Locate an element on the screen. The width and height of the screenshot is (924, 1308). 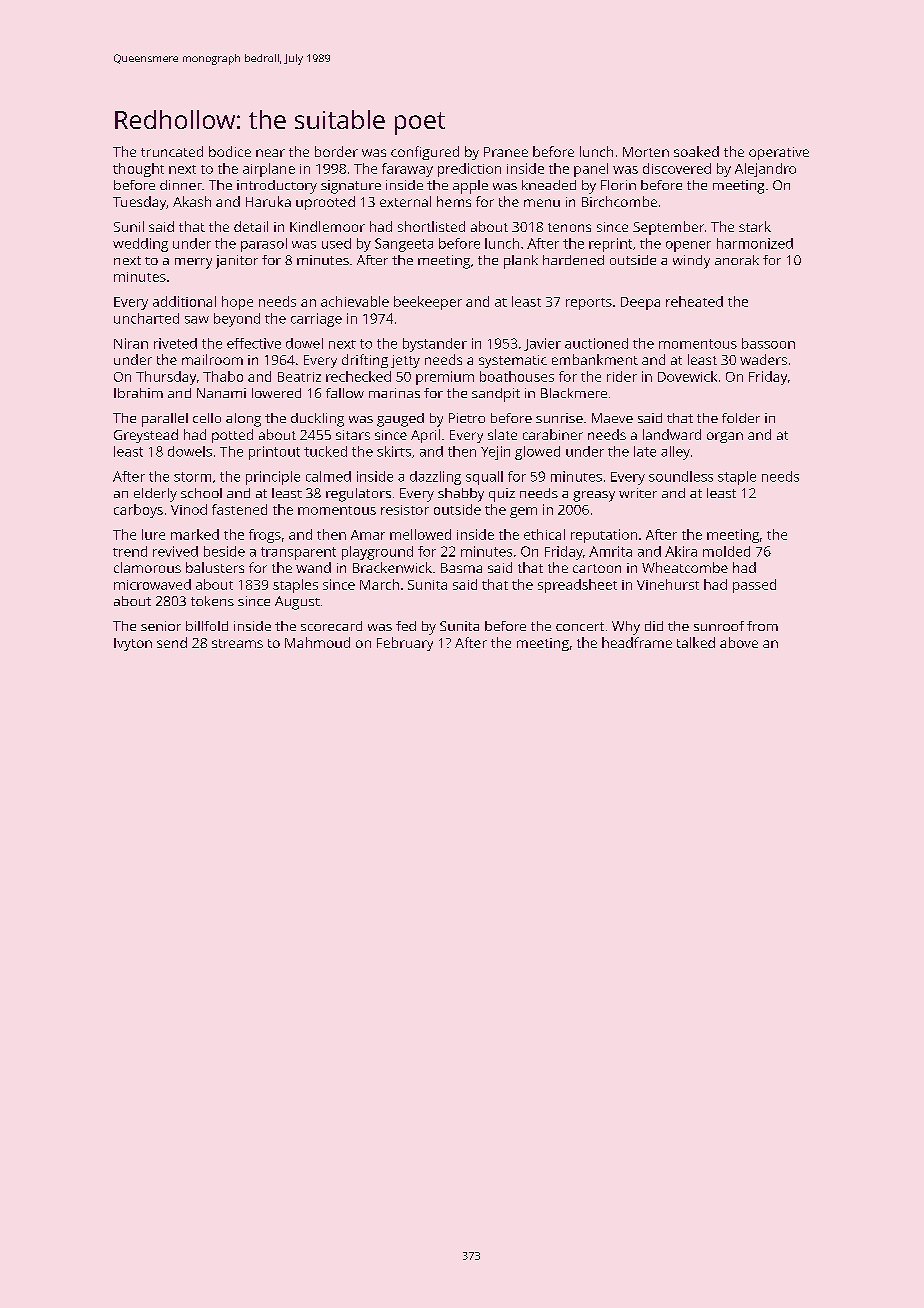
transparent is located at coordinates (298, 553).
